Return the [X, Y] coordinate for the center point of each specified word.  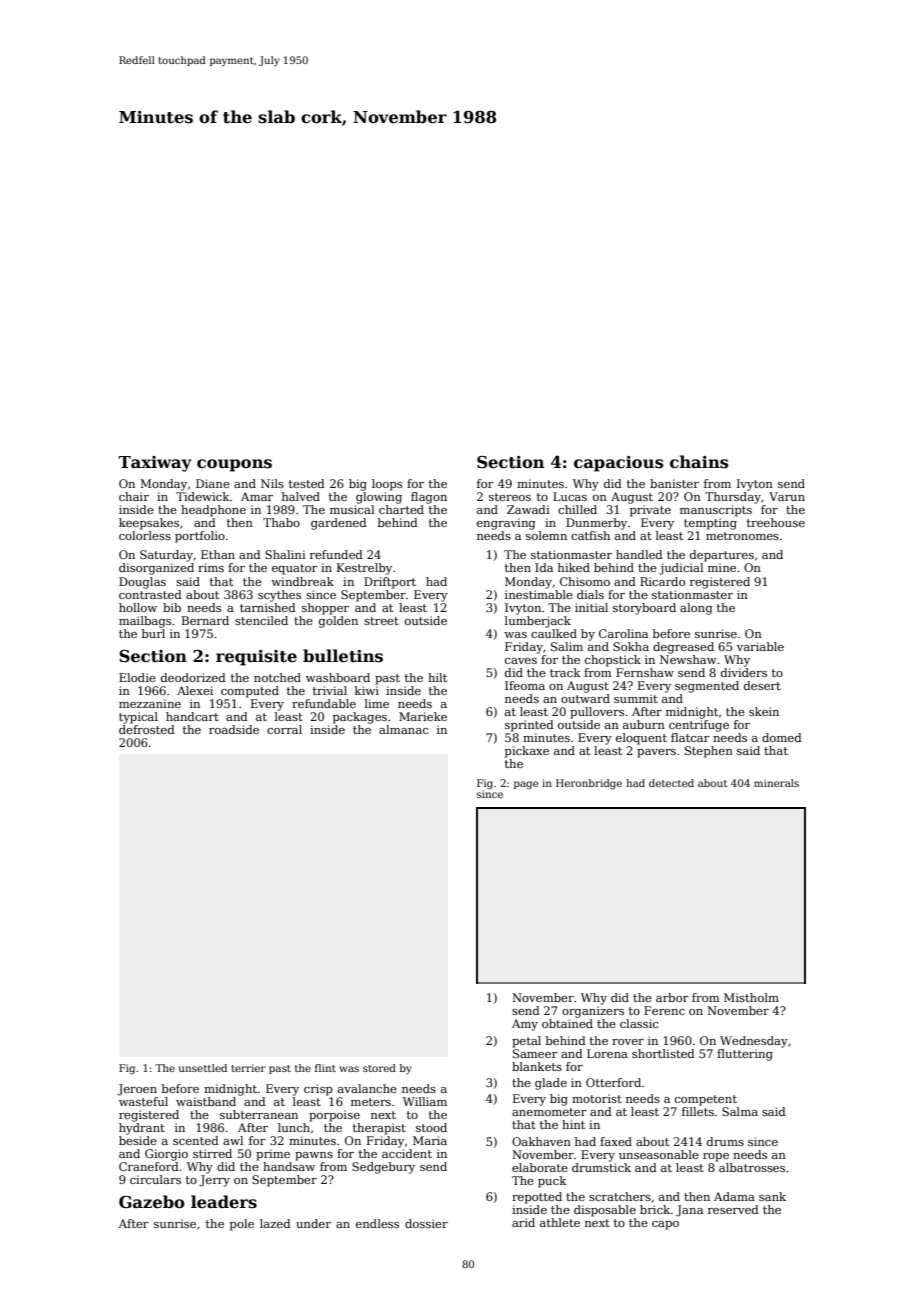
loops [387, 485]
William [425, 1101]
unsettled [203, 1068]
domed [782, 737]
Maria [430, 1140]
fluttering [745, 1055]
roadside [234, 729]
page [526, 785]
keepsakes [149, 524]
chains [699, 462]
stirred [212, 1153]
